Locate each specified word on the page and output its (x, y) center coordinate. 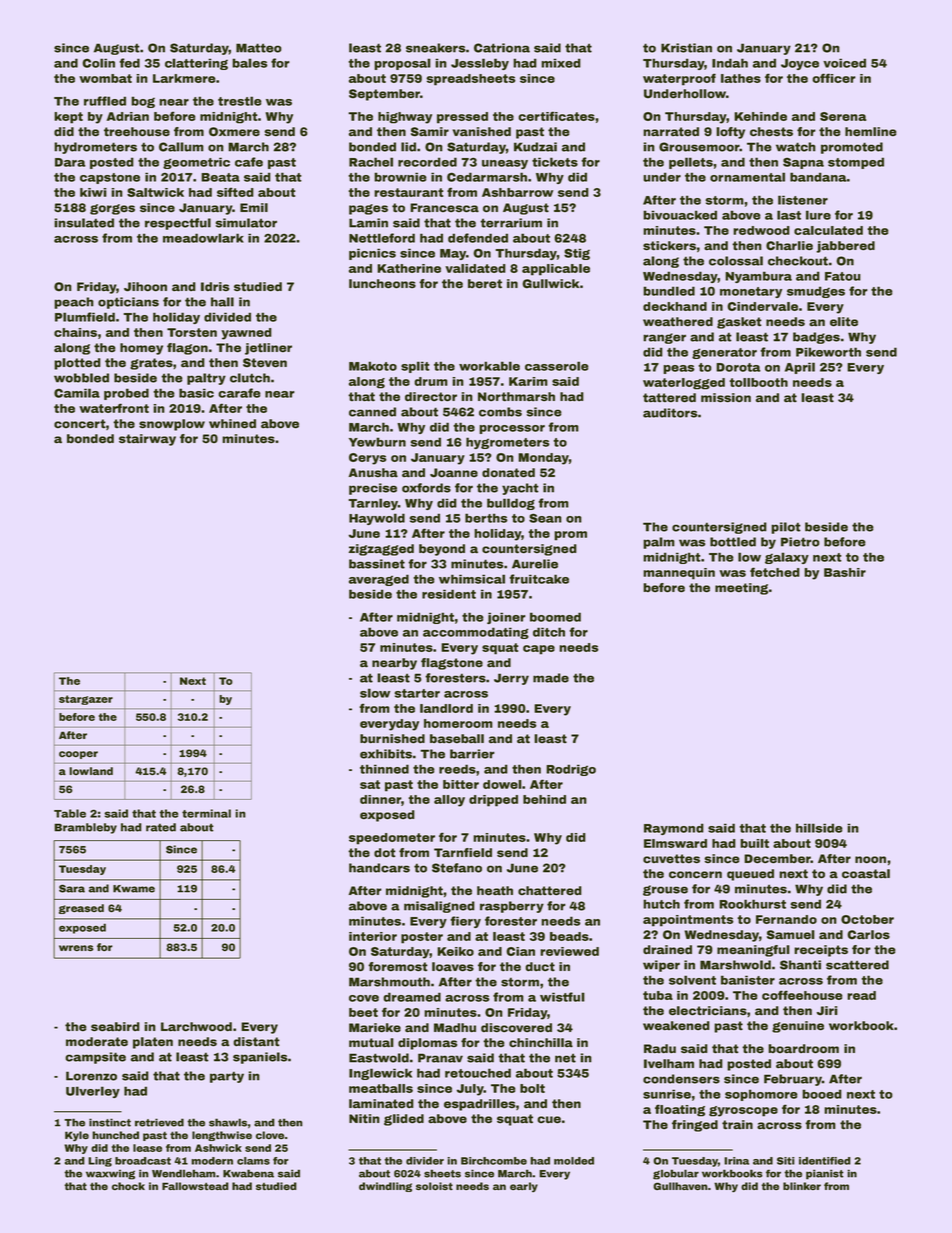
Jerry (511, 679)
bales (250, 63)
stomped (856, 163)
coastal (866, 874)
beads (569, 936)
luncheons (382, 284)
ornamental (747, 177)
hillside (819, 828)
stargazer (86, 700)
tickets (555, 162)
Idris (215, 286)
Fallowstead (195, 1186)
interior (373, 936)
